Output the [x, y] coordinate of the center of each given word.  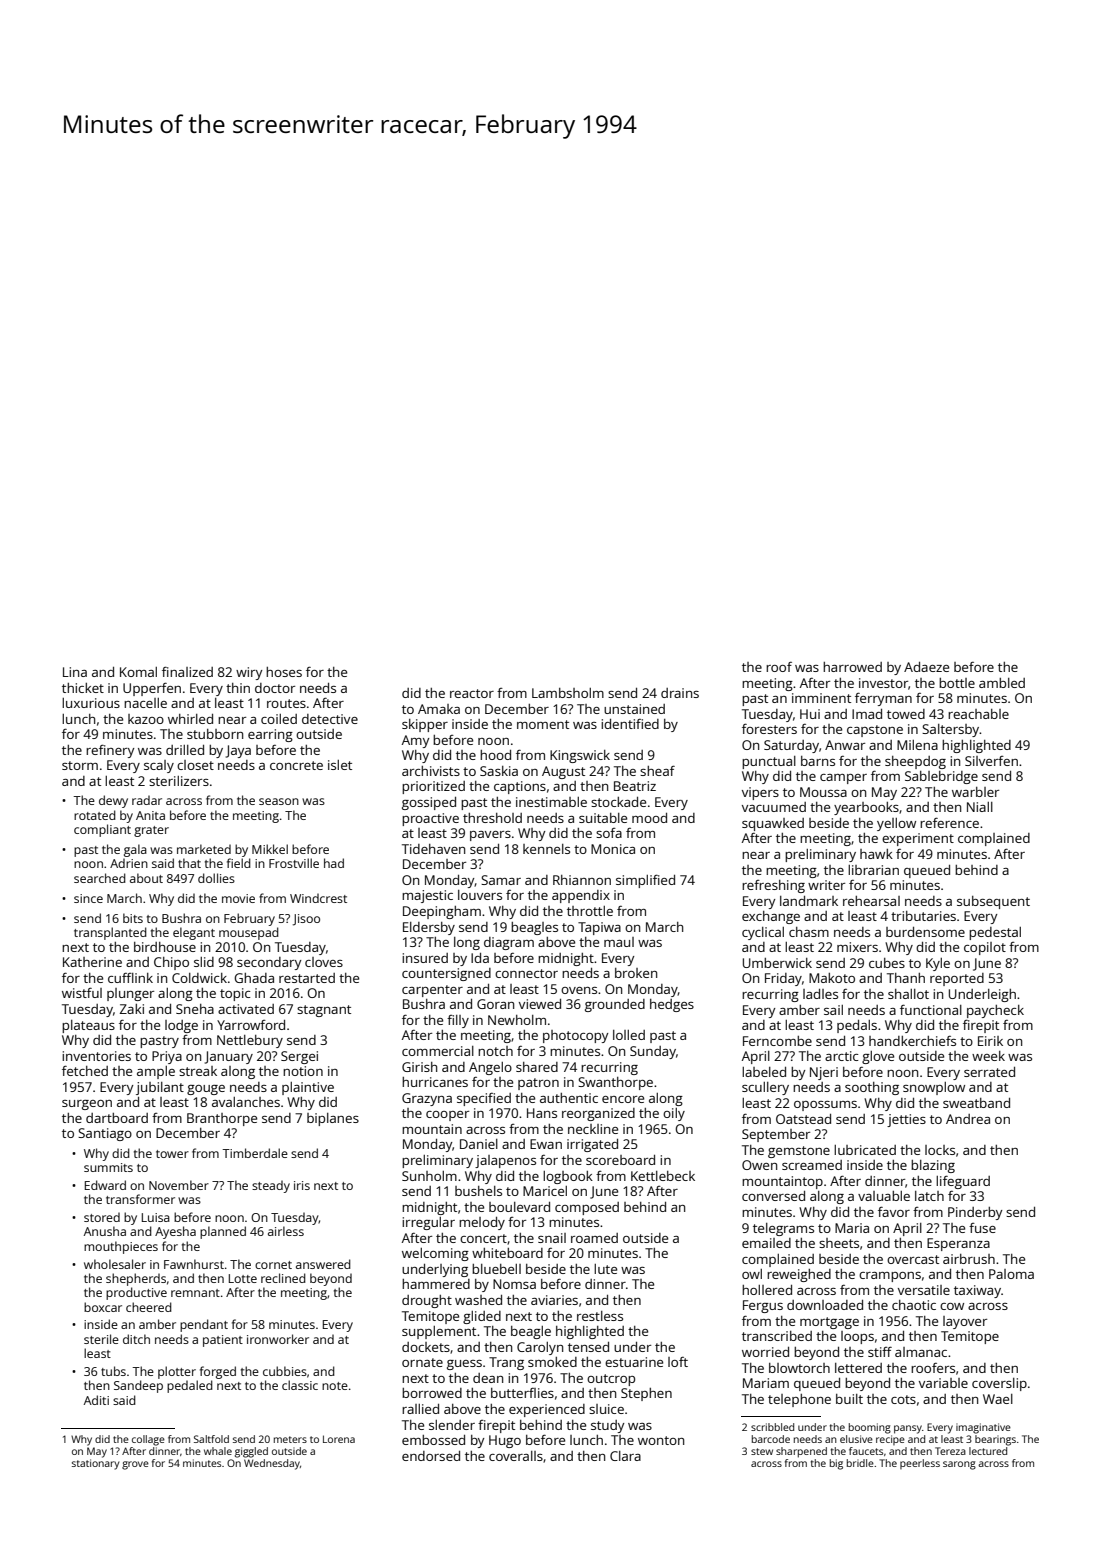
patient [223, 1341]
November [179, 1185]
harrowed [852, 667]
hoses [284, 672]
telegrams [783, 1229]
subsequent [993, 902]
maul [619, 942]
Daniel [479, 1144]
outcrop [611, 1380]
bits [133, 918]
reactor [472, 693]
